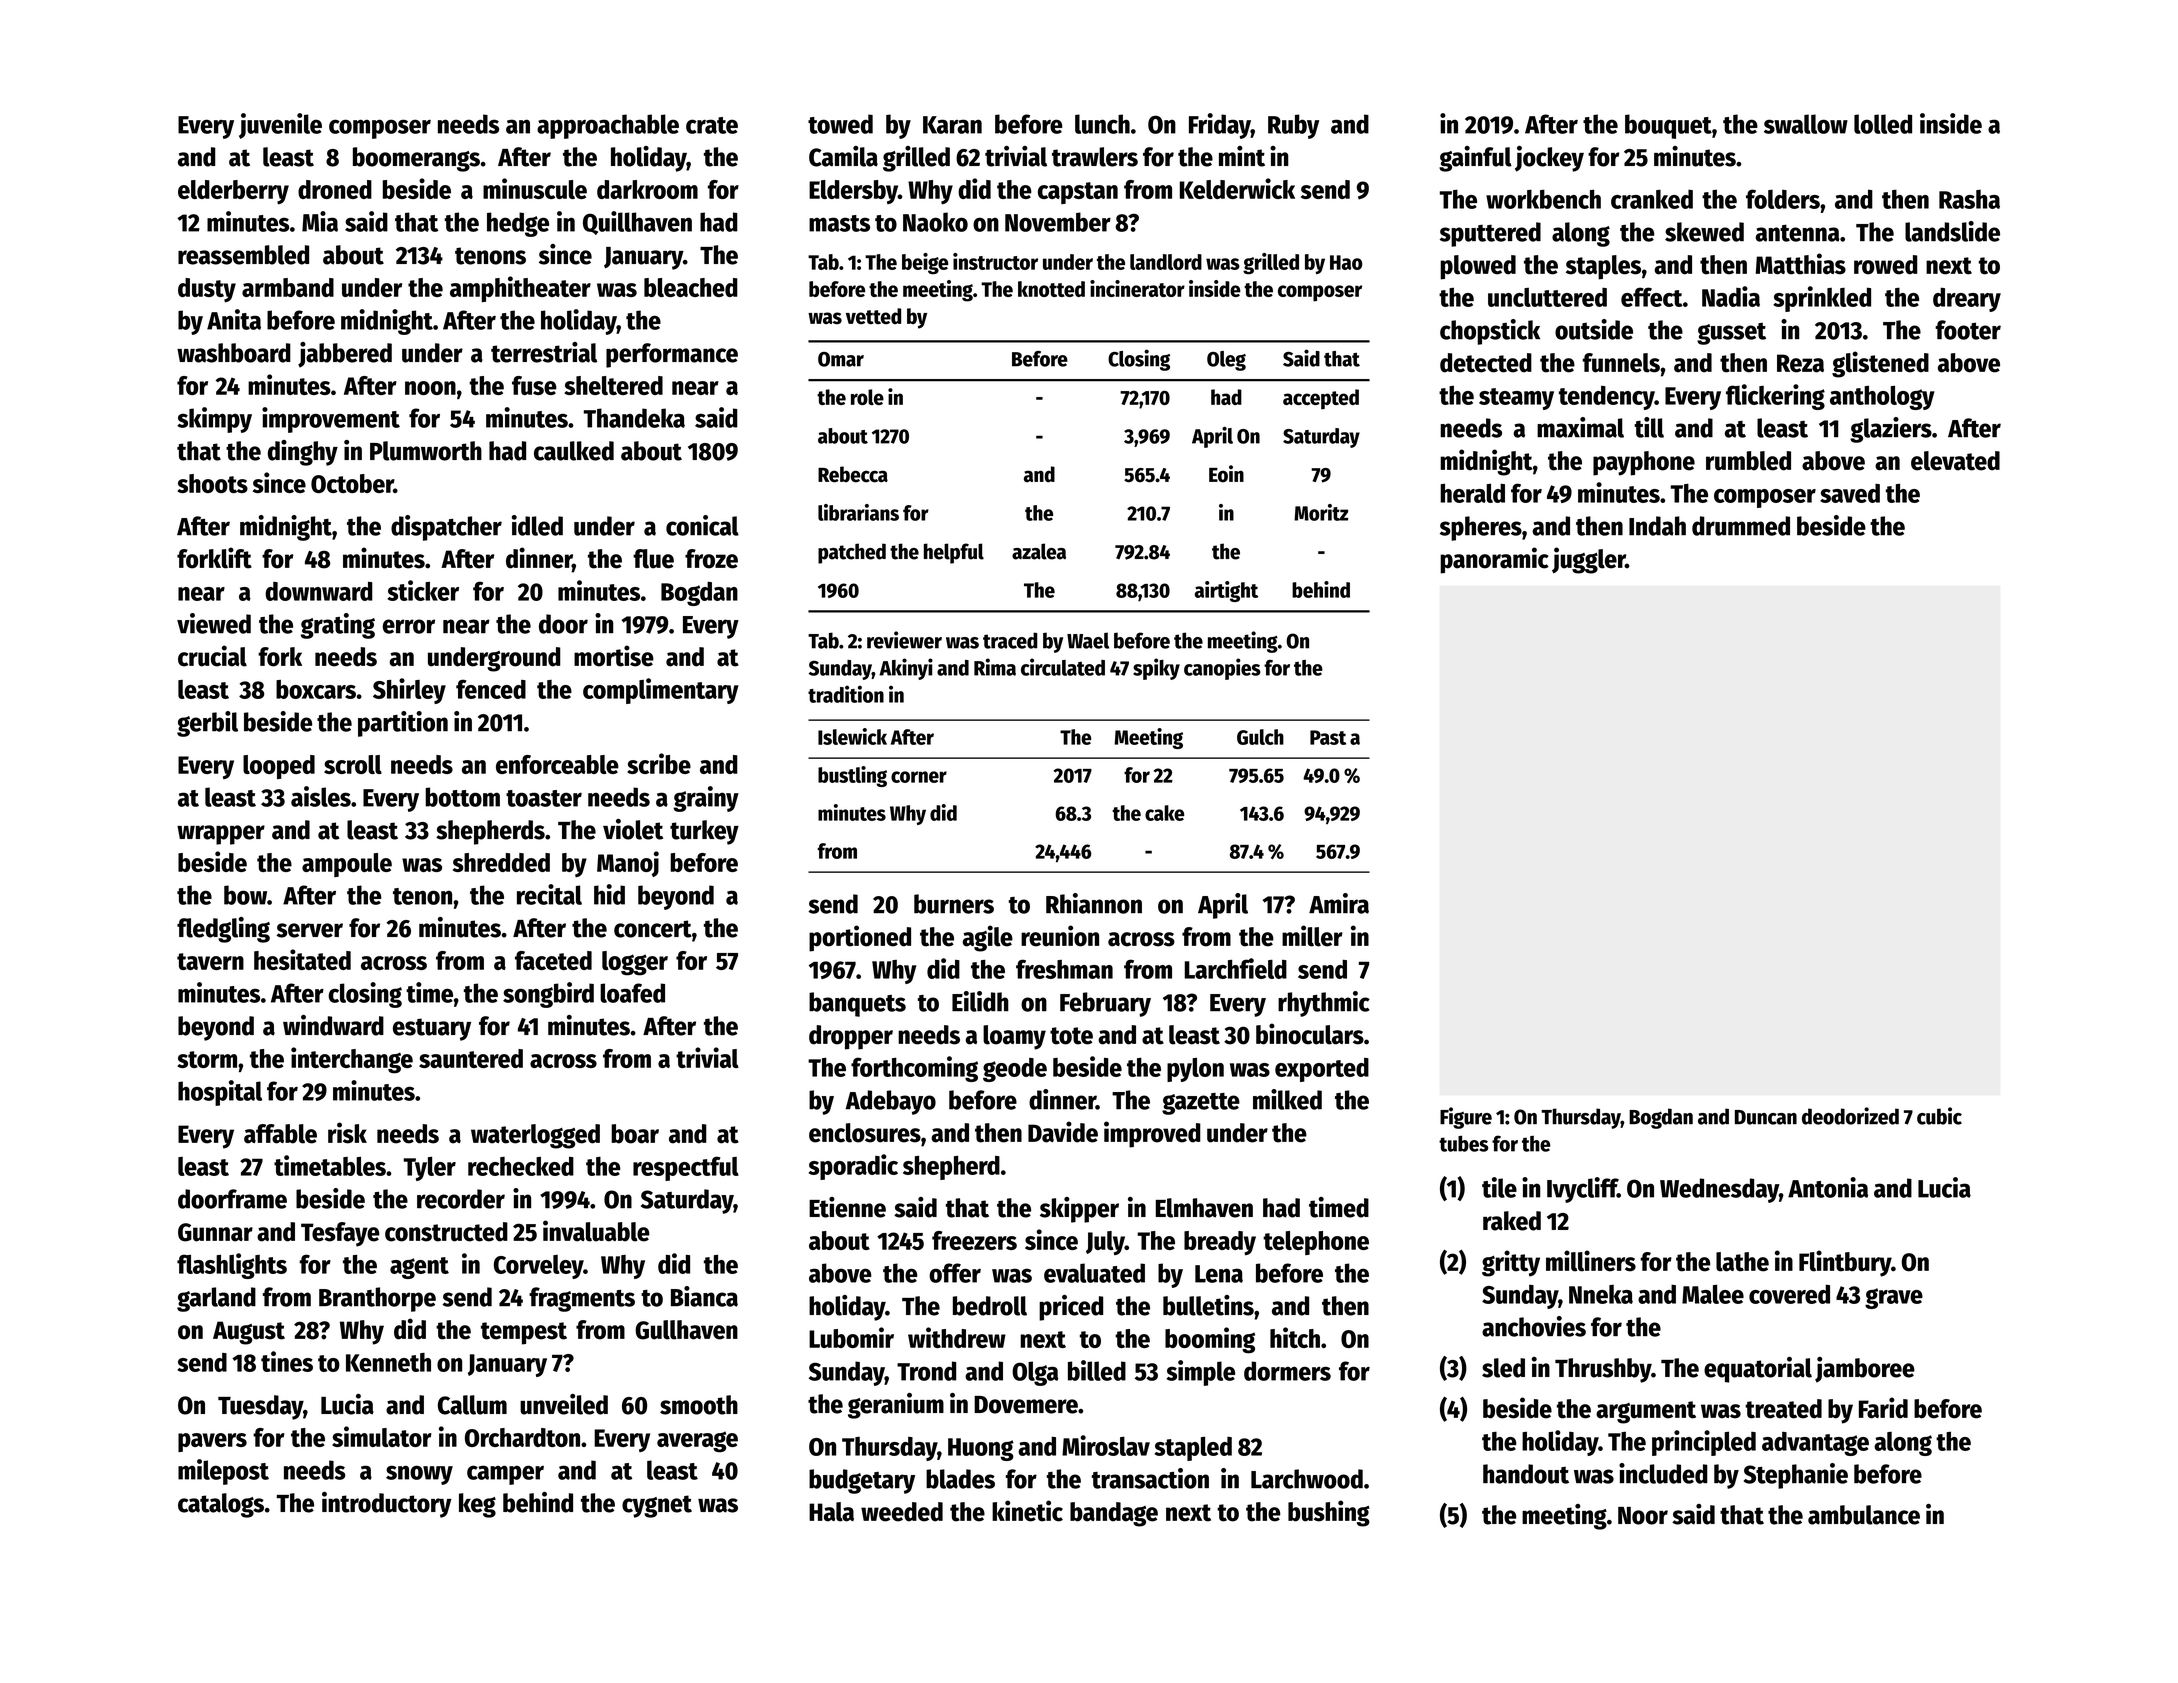  Describe the element at coordinates (919, 777) in the screenshot. I see `corner` at that location.
